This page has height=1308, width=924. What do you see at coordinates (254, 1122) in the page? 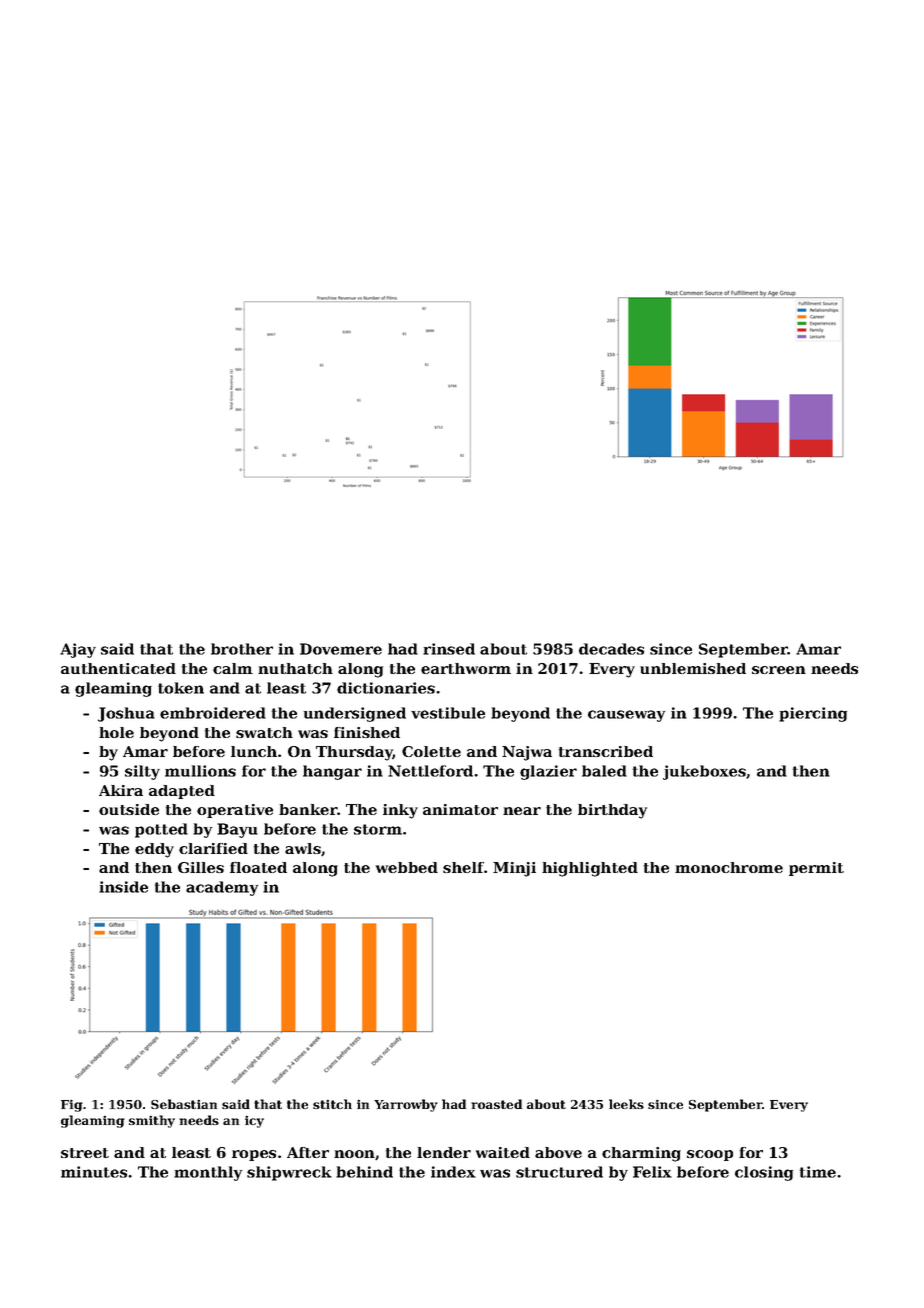
I see `icy` at bounding box center [254, 1122].
